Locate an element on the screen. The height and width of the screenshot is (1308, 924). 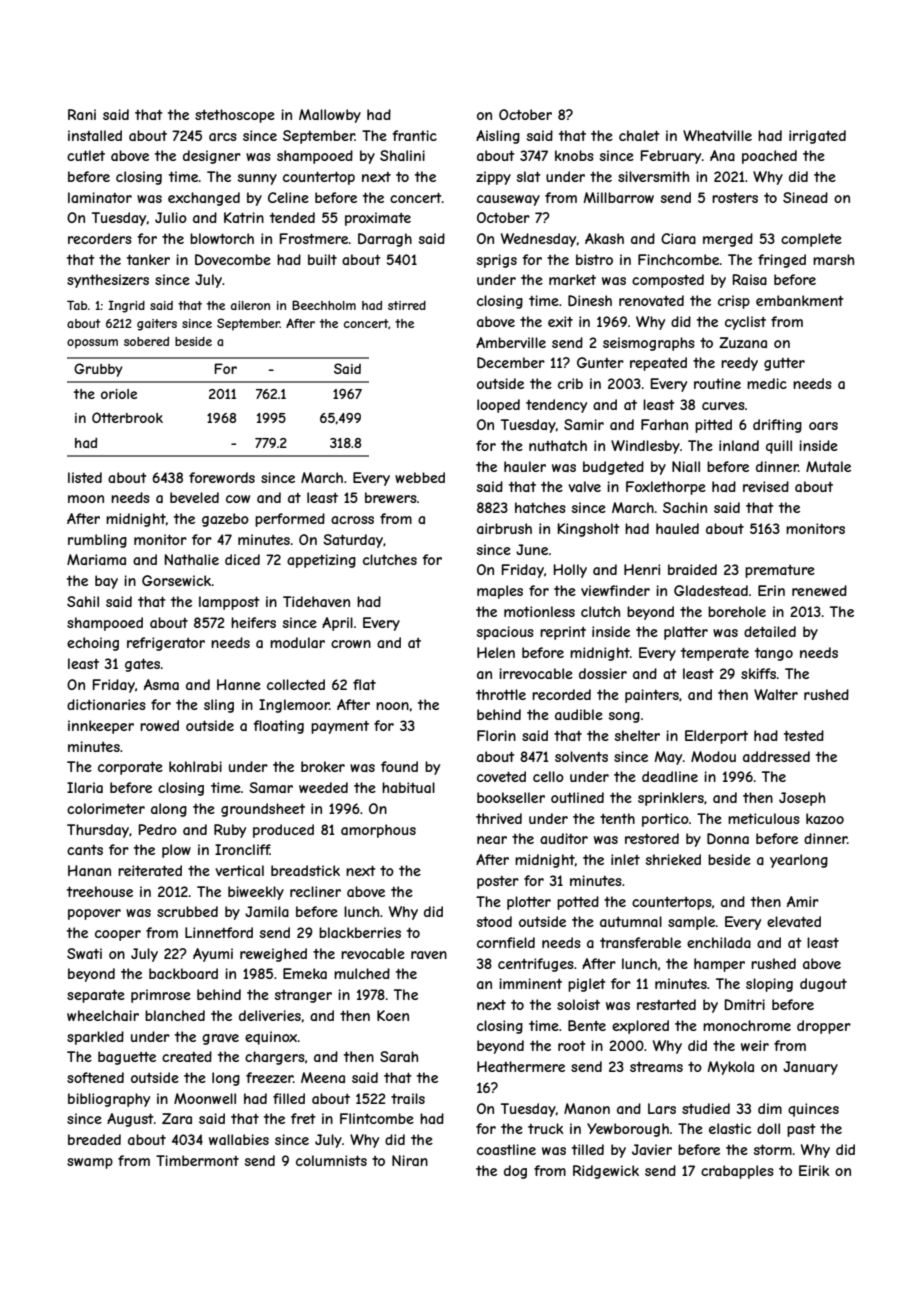
Rani is located at coordinates (82, 114).
